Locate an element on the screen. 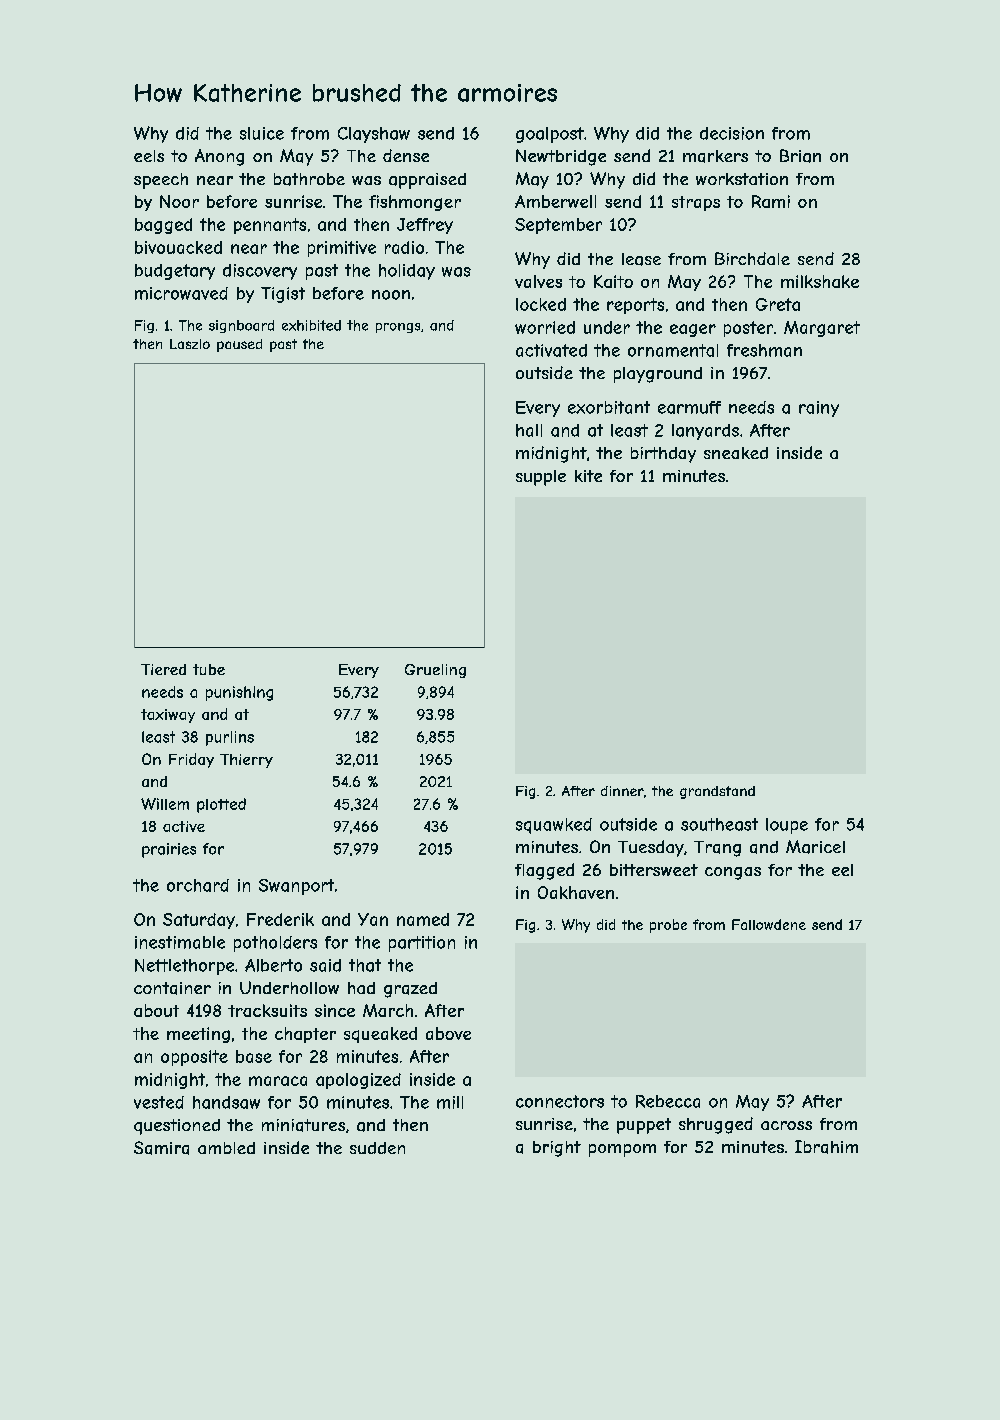  eels is located at coordinates (149, 156).
